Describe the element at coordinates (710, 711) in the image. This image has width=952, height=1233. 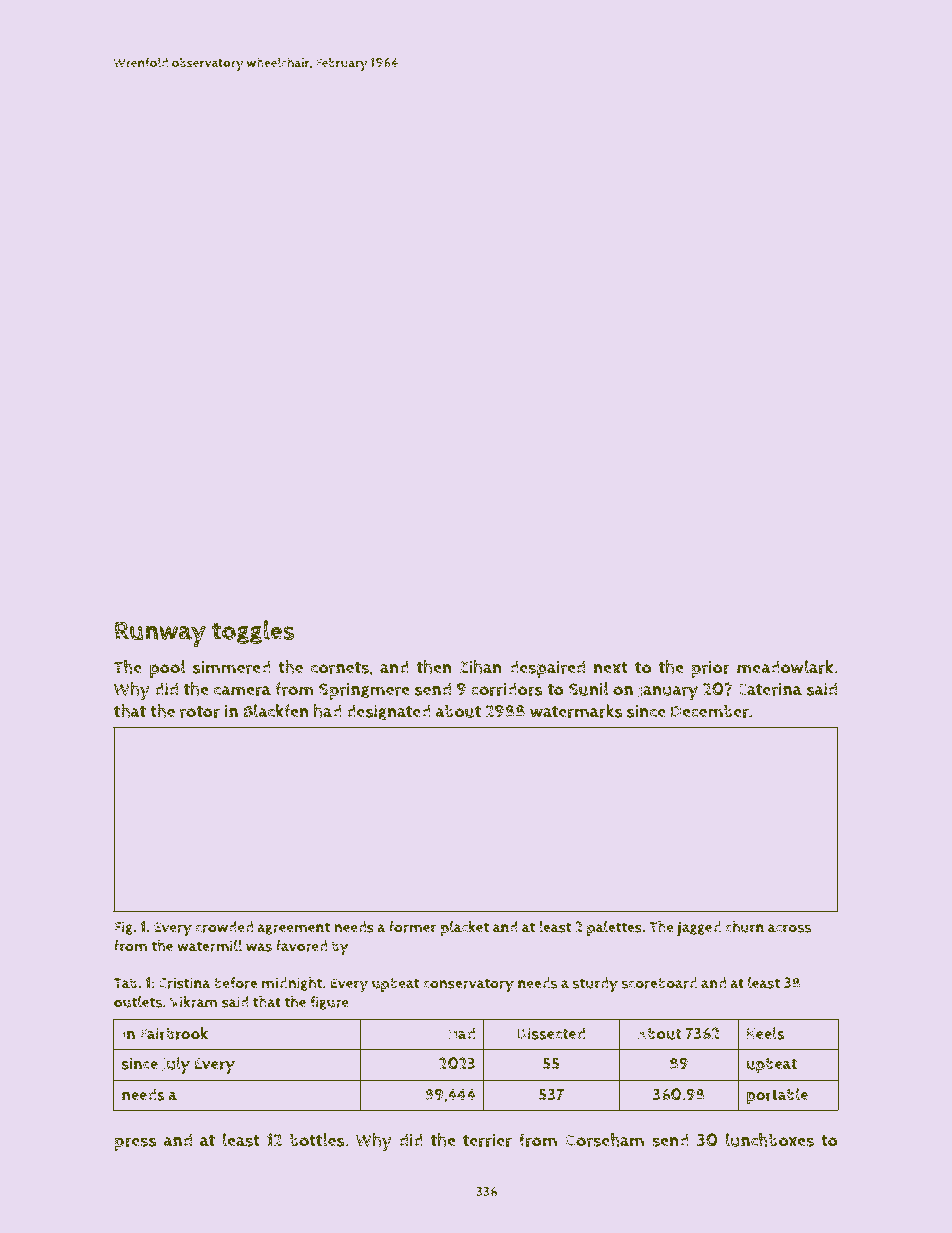
I see `December` at that location.
